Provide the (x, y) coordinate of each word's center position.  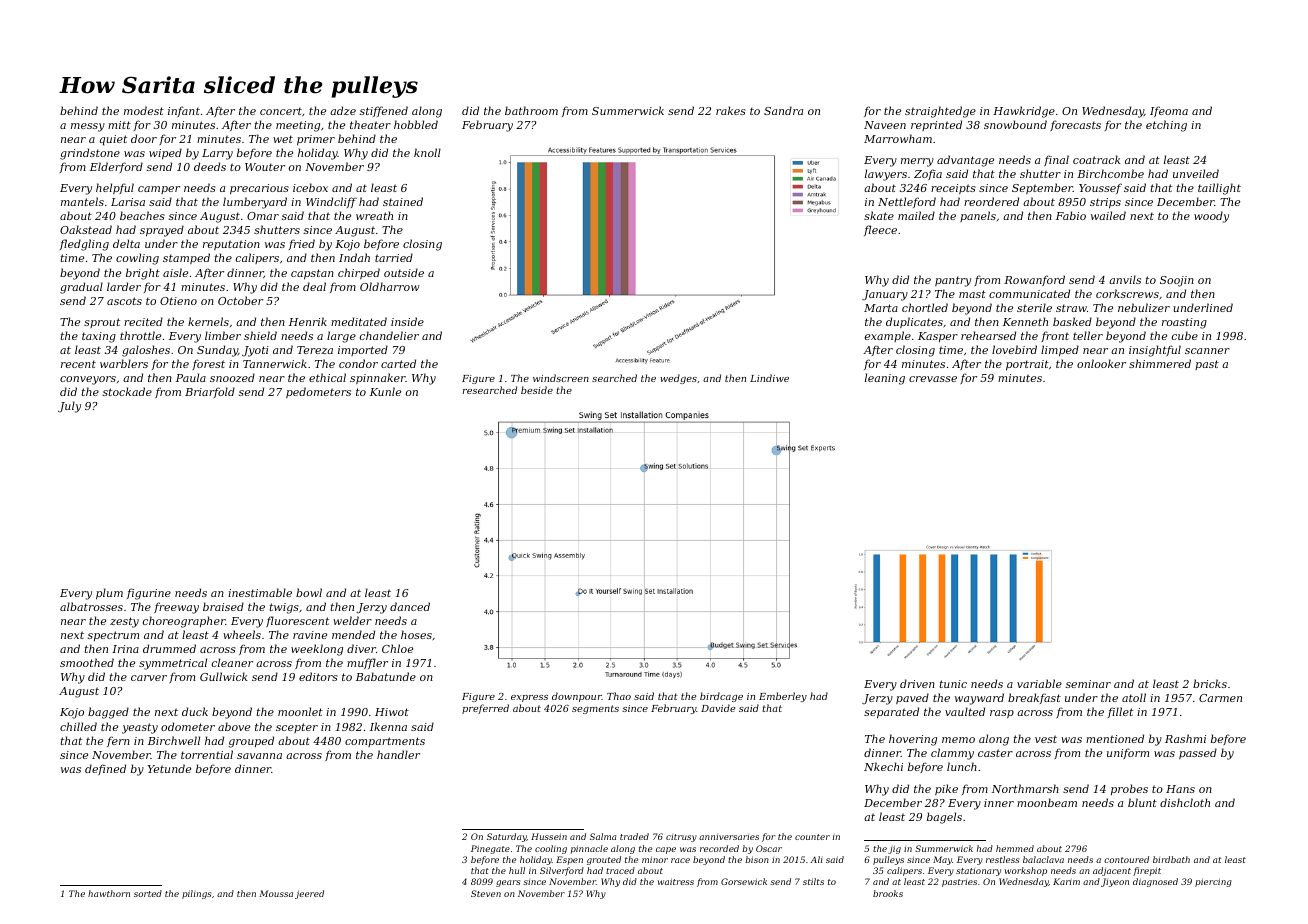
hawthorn (109, 893)
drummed (169, 648)
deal (314, 286)
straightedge (940, 112)
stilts (813, 881)
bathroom (531, 110)
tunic (953, 684)
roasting (1184, 323)
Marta (881, 308)
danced (410, 606)
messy (88, 127)
